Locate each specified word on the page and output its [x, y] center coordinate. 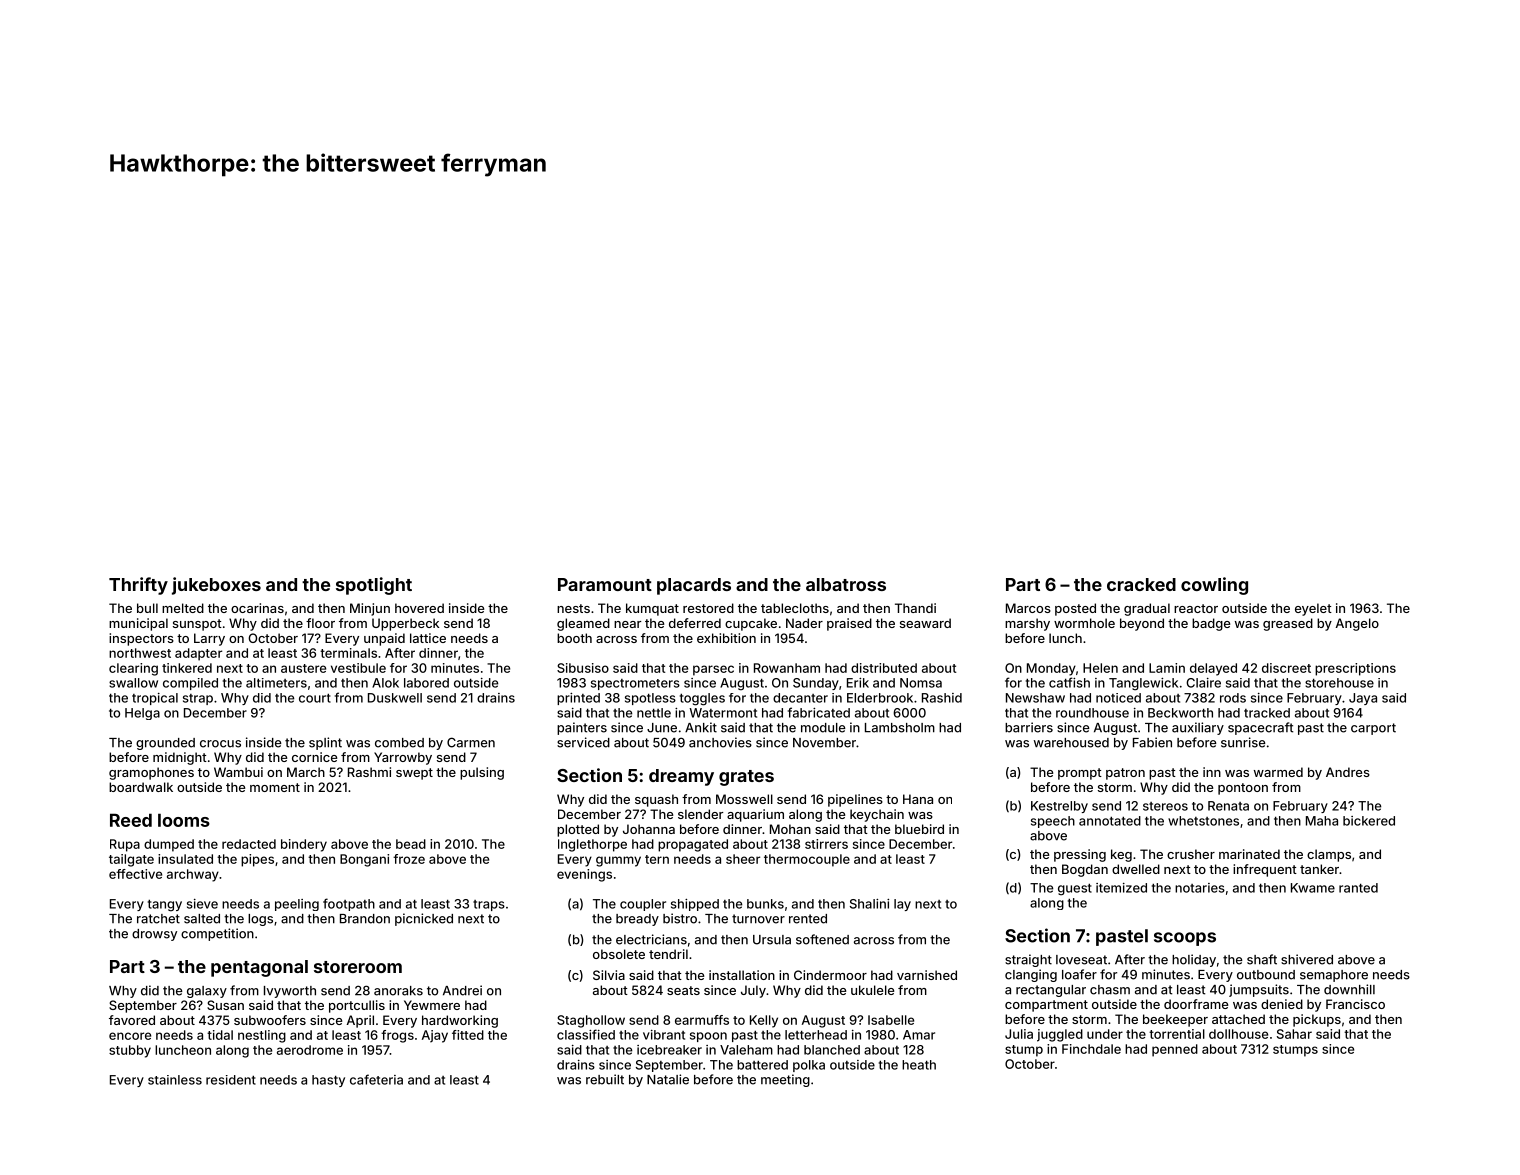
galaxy [207, 992]
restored [708, 608]
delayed [1213, 669]
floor [320, 623]
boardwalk [141, 787]
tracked [1267, 713]
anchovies [720, 742]
